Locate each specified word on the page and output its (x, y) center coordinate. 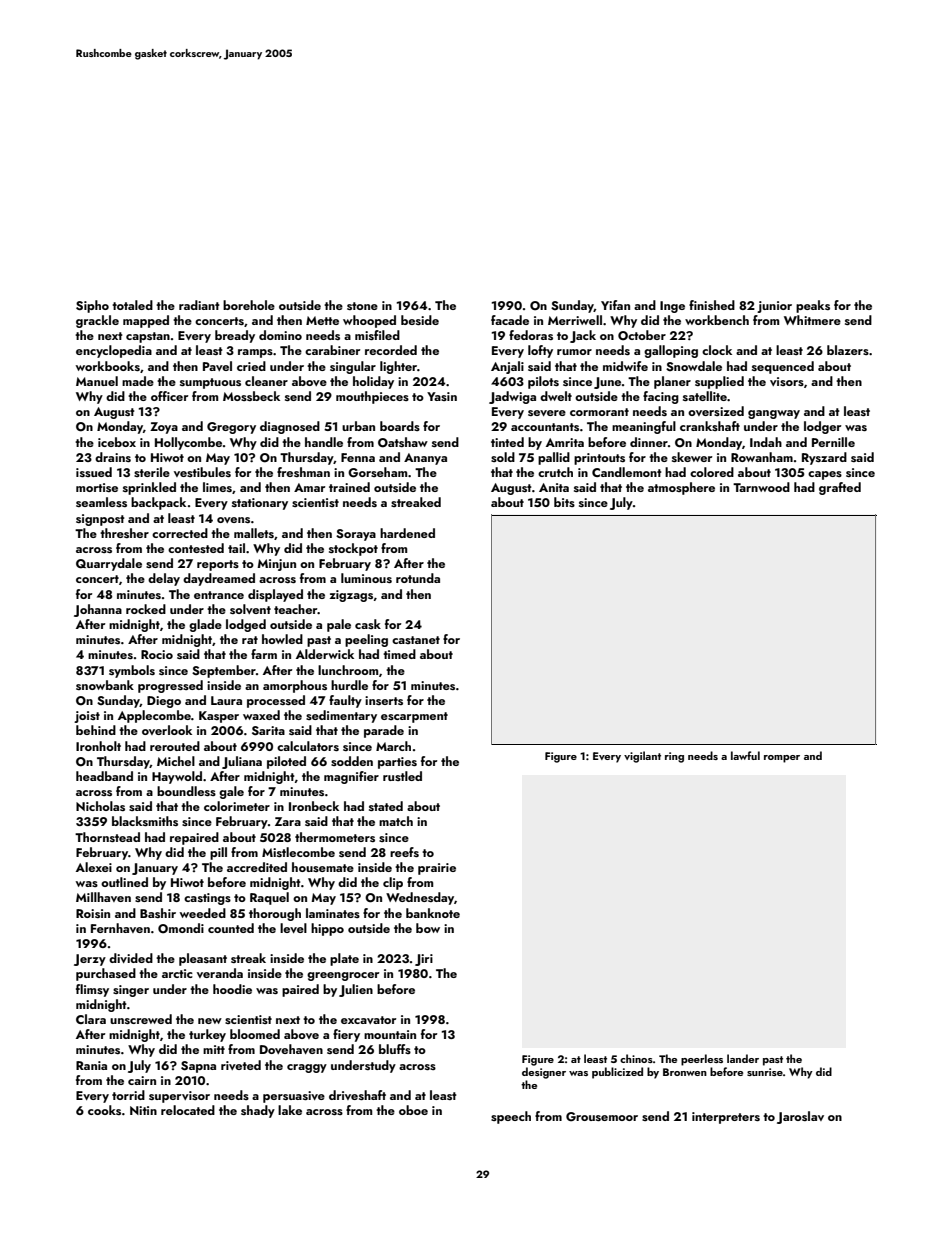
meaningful (644, 427)
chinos (636, 1058)
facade (510, 320)
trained (349, 487)
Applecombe (154, 716)
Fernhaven (120, 928)
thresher (124, 533)
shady (258, 1111)
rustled (402, 776)
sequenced (783, 367)
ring (674, 757)
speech (511, 1117)
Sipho (92, 306)
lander (743, 1058)
